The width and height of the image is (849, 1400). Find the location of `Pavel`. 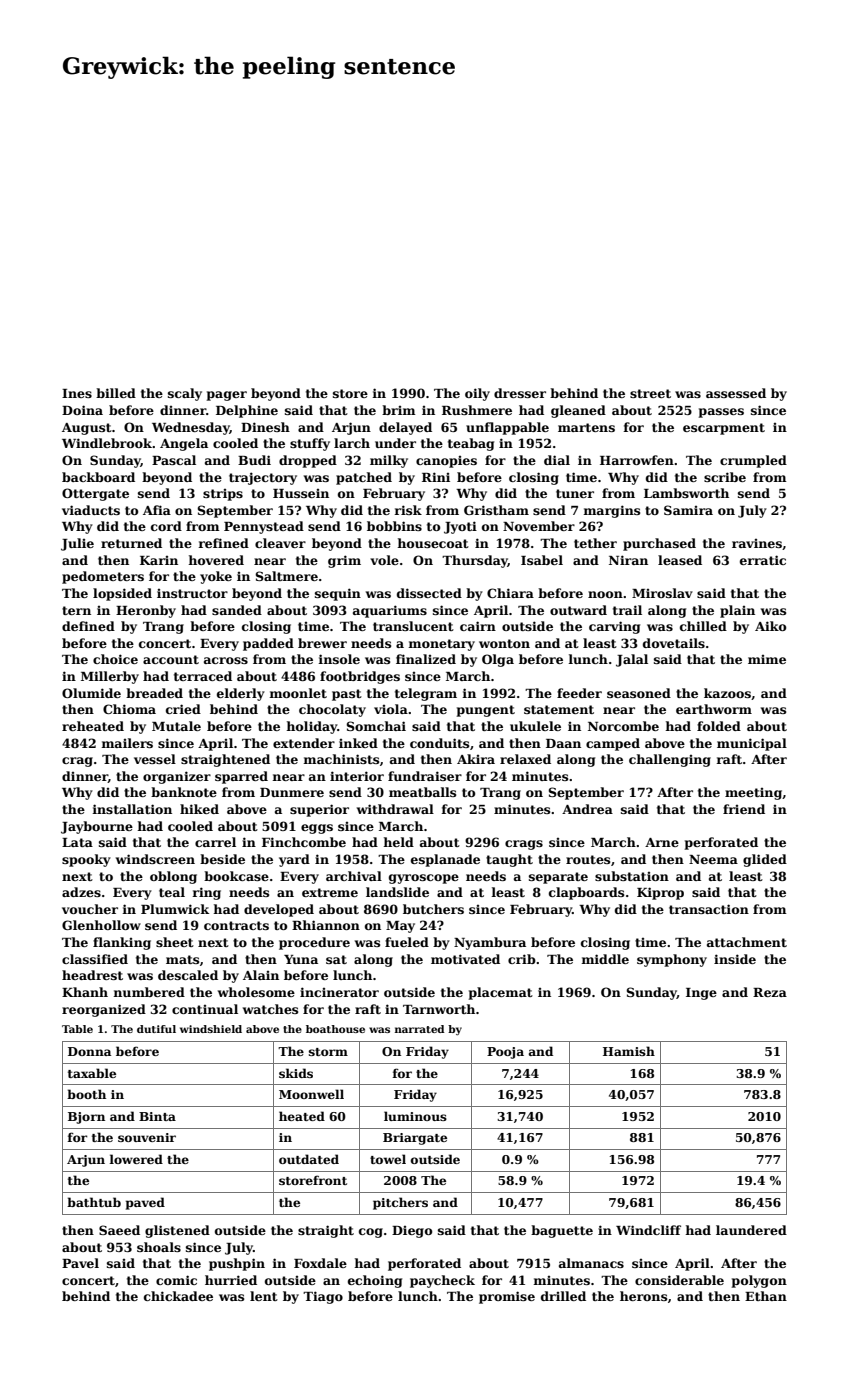

Pavel is located at coordinates (80, 1263).
